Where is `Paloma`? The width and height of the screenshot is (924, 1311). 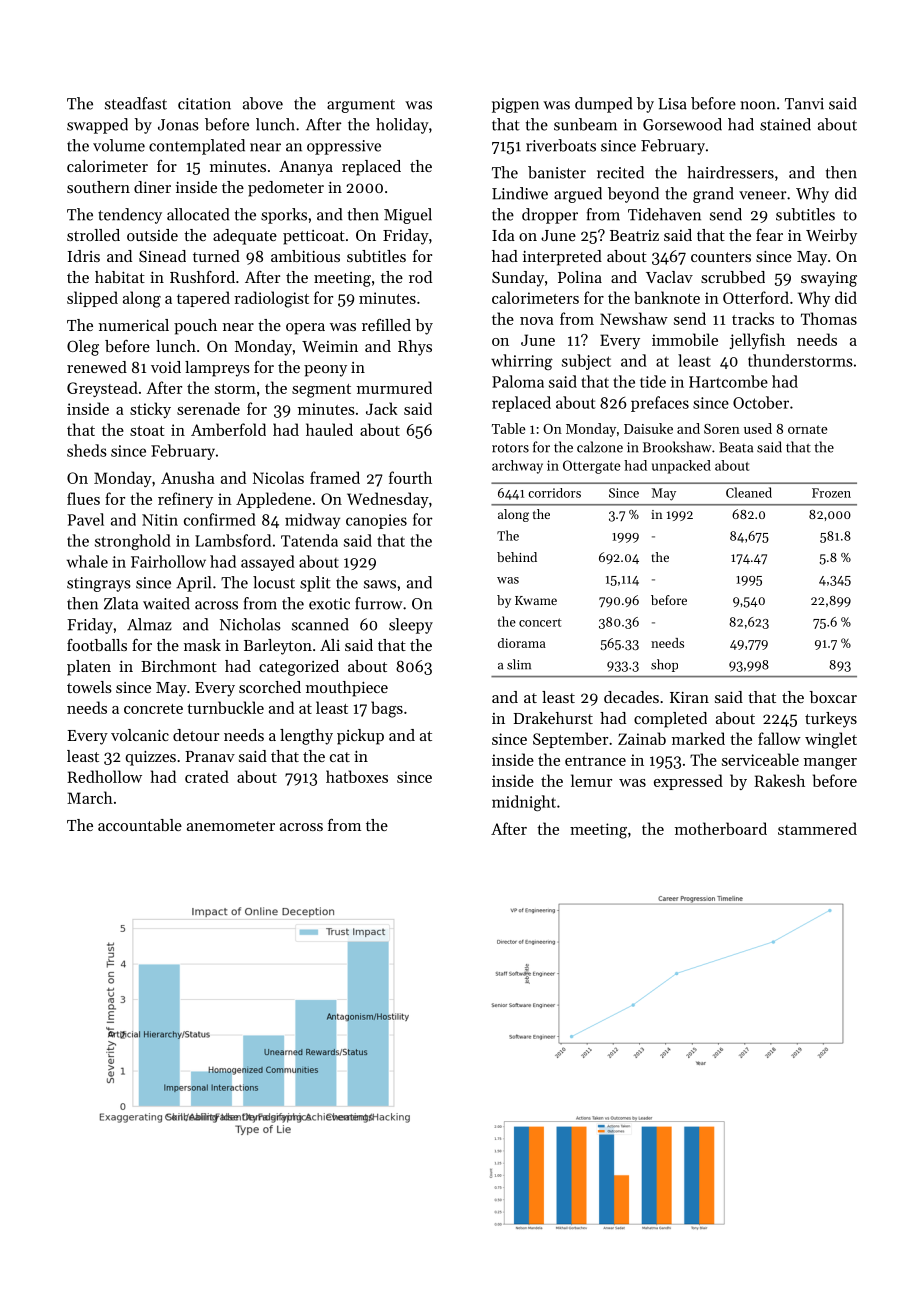
Paloma is located at coordinates (518, 381).
